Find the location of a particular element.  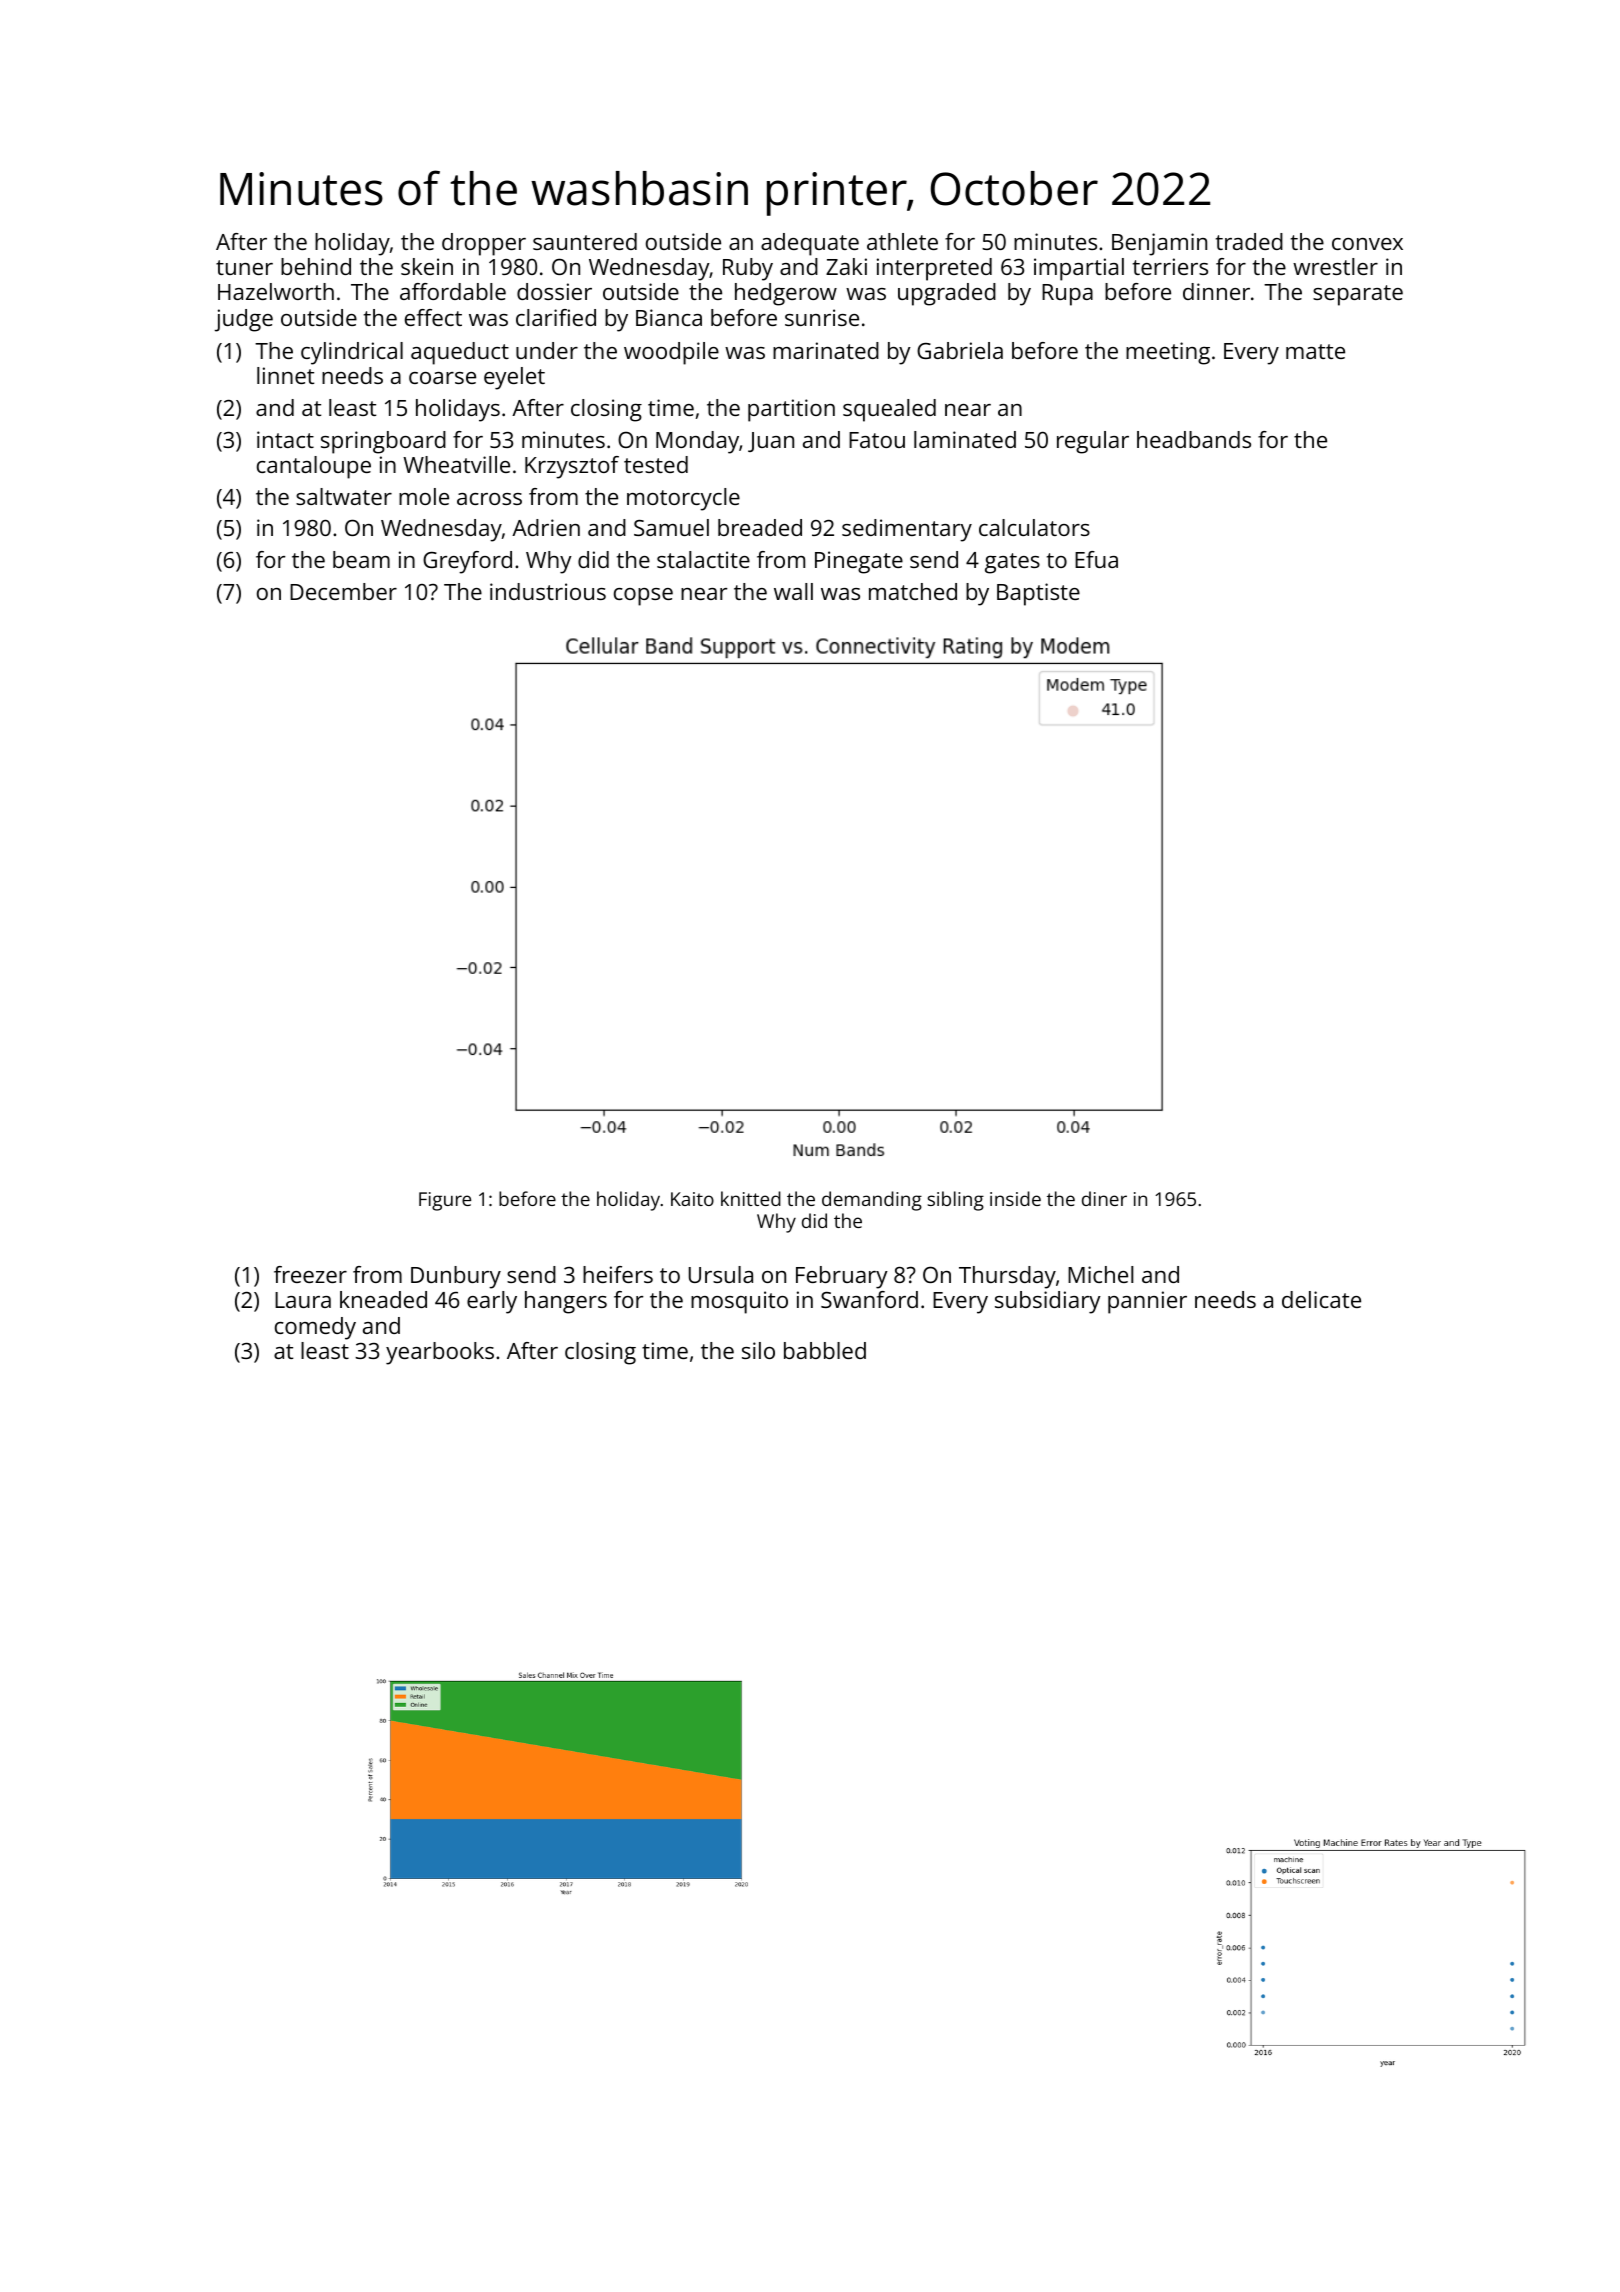

diner is located at coordinates (1104, 1198).
